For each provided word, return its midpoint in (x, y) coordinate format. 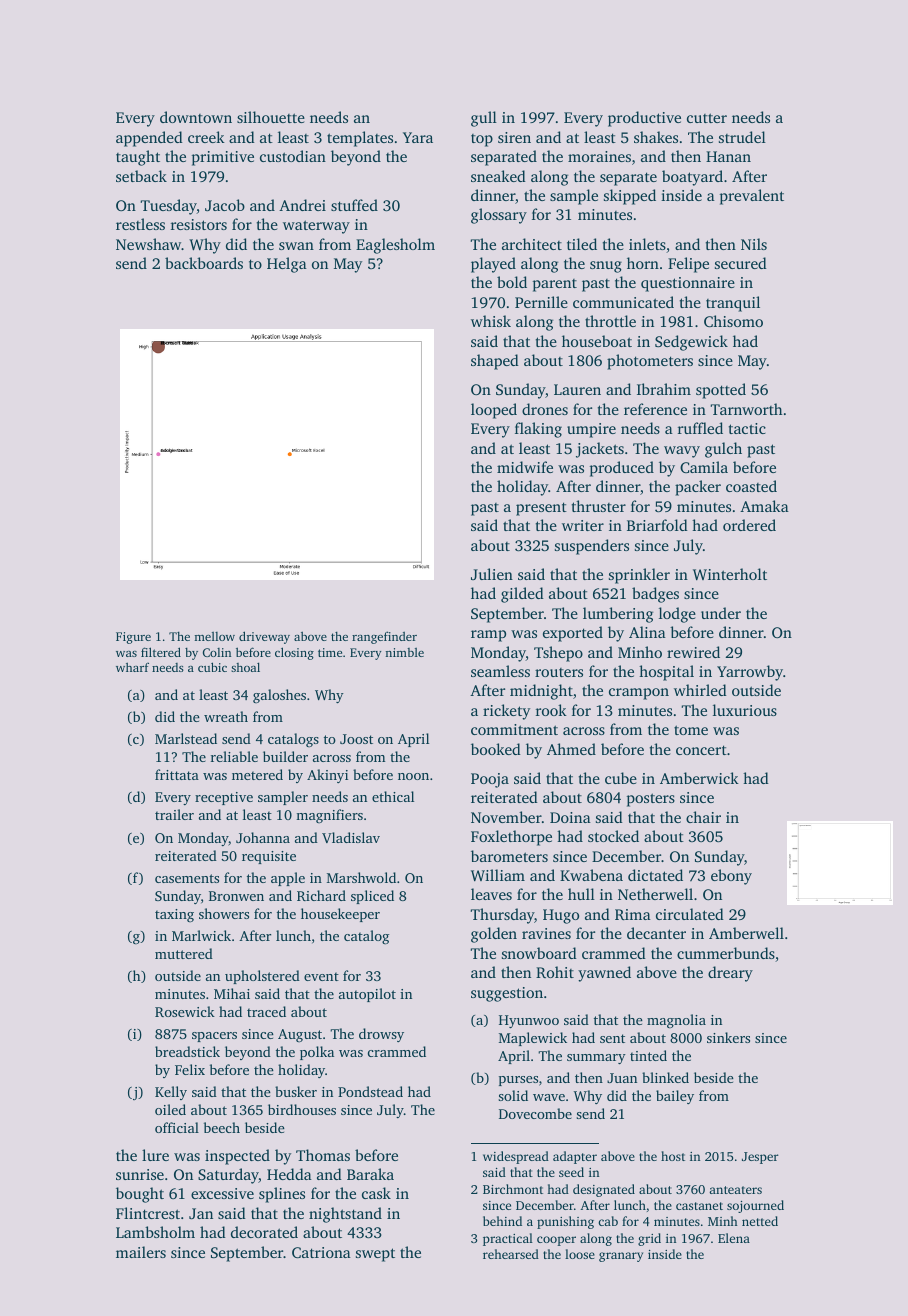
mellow (214, 636)
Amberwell (746, 933)
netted (760, 1221)
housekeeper (340, 915)
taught (138, 158)
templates (360, 139)
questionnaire (688, 284)
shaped (495, 362)
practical (508, 1239)
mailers (141, 1252)
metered (257, 774)
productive (644, 119)
